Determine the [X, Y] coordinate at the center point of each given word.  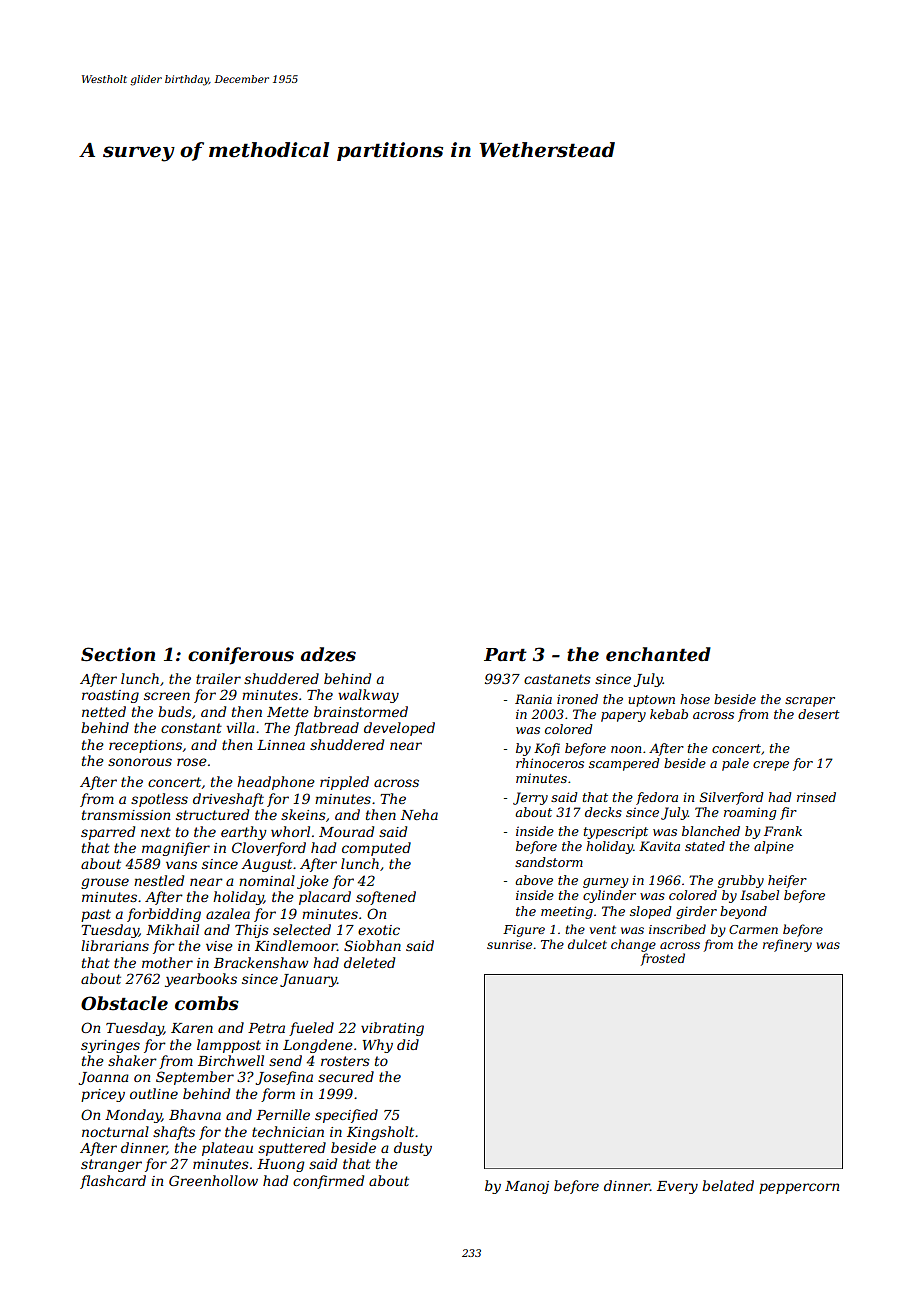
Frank [783, 831]
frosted [663, 959]
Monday [133, 1116]
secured [346, 1076]
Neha [419, 814]
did [408, 1044]
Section [118, 654]
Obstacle [124, 1003]
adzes [328, 654]
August [266, 865]
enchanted [658, 654]
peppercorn [799, 1188]
